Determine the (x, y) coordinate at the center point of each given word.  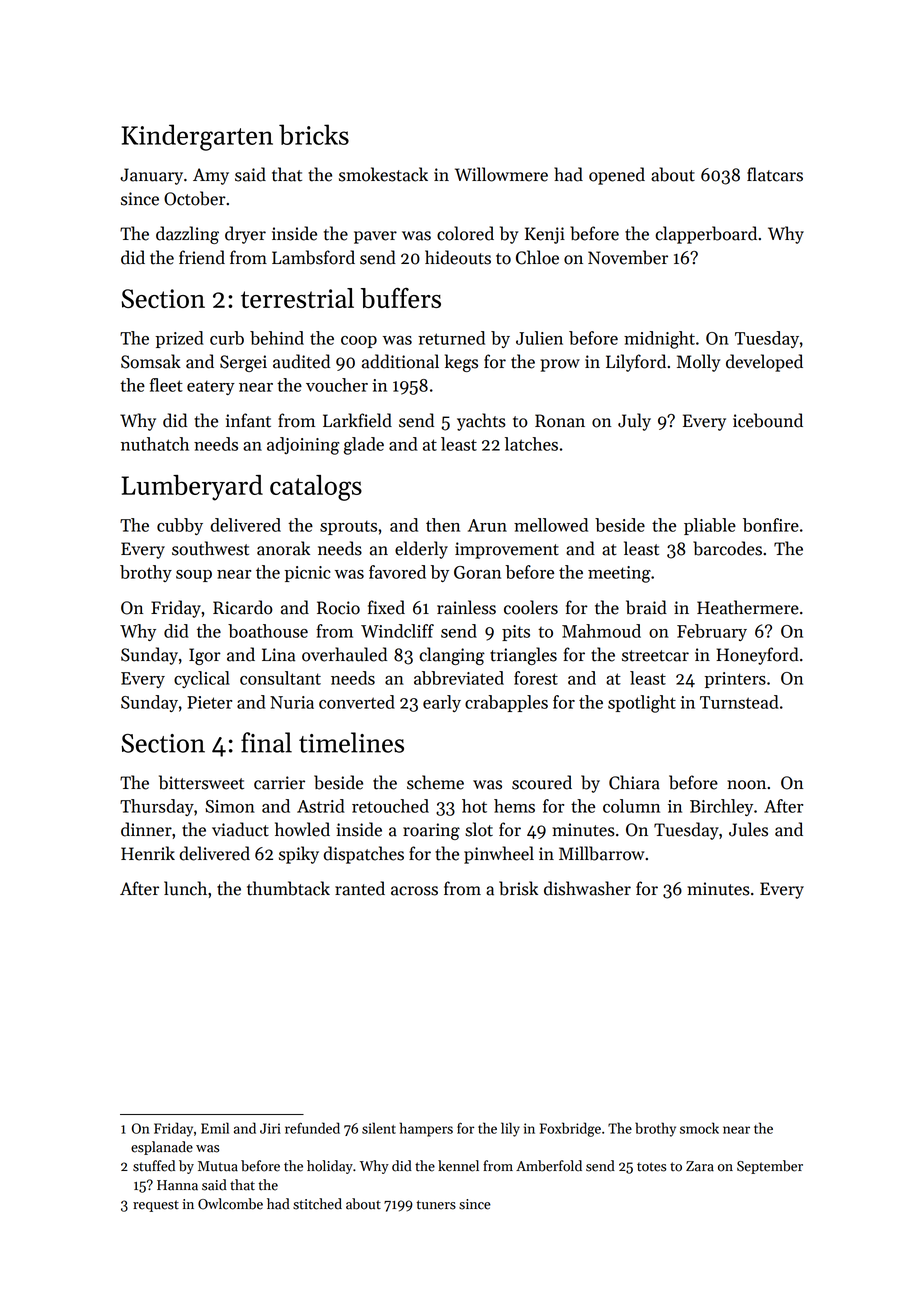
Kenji (545, 235)
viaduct (240, 829)
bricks (314, 134)
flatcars (775, 174)
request (156, 1206)
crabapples (506, 703)
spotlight (642, 704)
